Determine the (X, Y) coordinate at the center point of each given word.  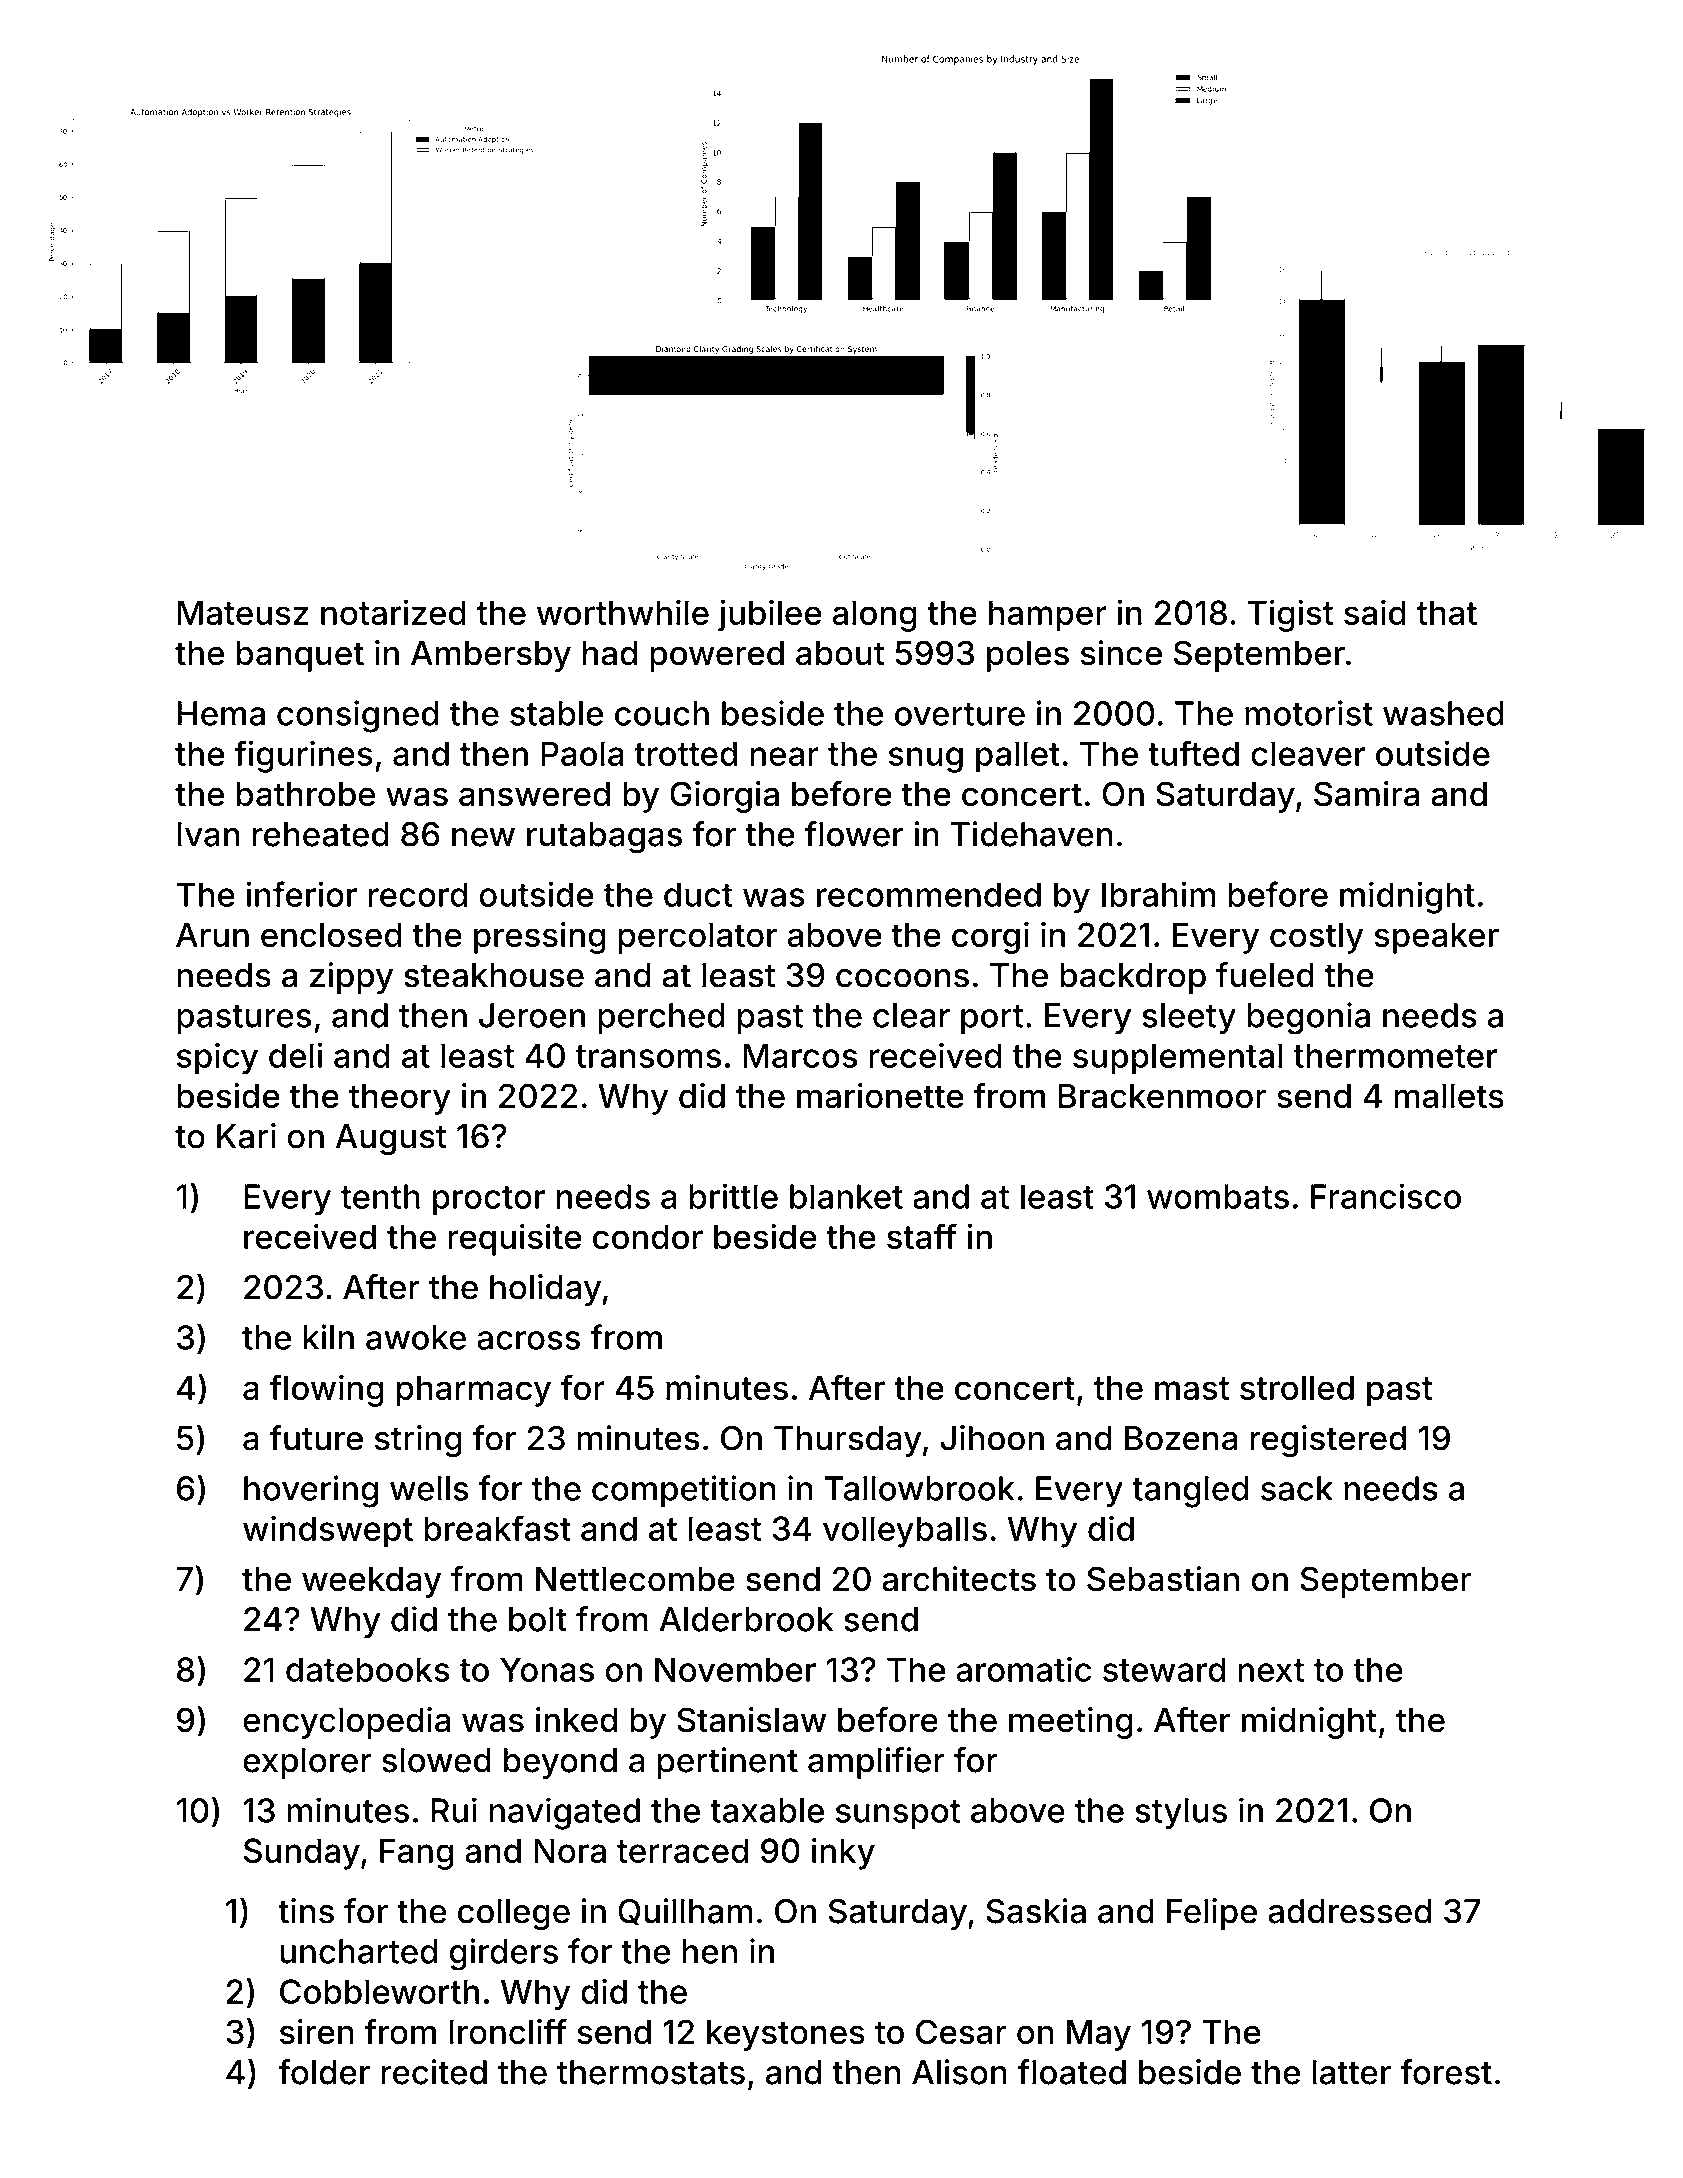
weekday (371, 1582)
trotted (685, 753)
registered (1328, 1441)
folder (324, 2072)
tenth (380, 1196)
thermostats (651, 2072)
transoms (648, 1056)
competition (684, 1491)
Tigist (1290, 616)
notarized (393, 612)
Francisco (1386, 1196)
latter (1351, 2072)
